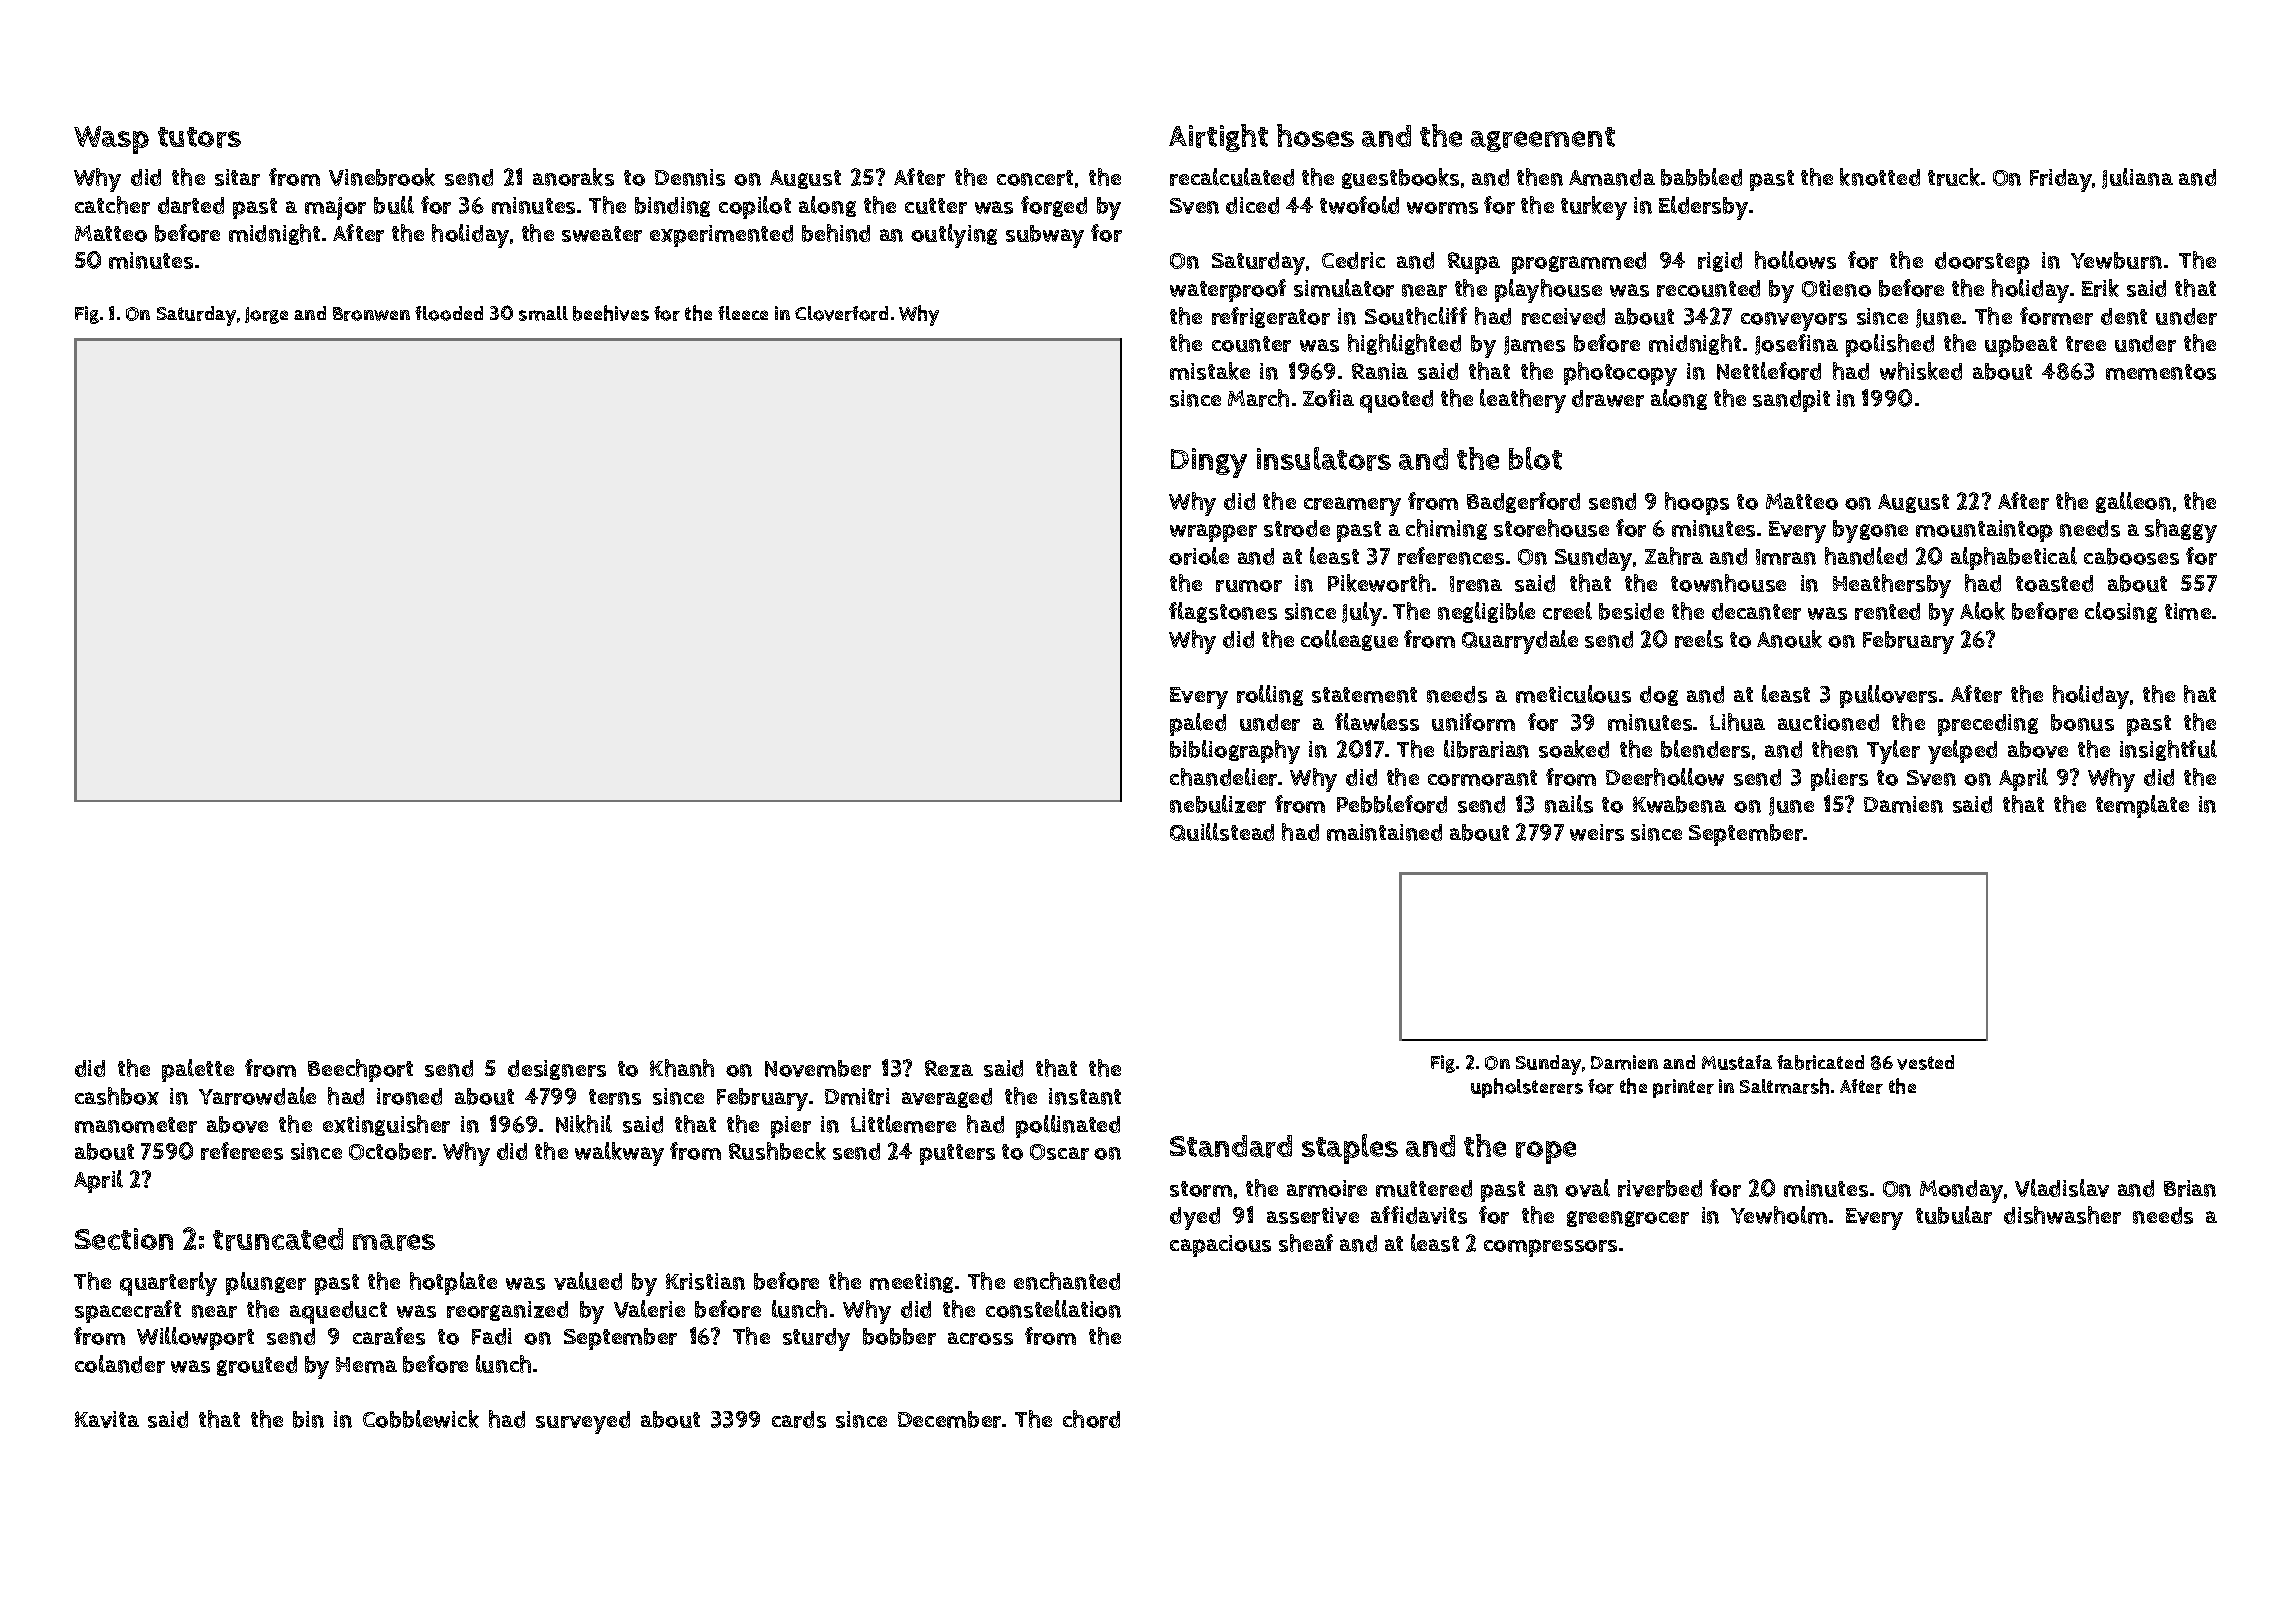 This document has height=1620, width=2292. What do you see at coordinates (557, 1070) in the document?
I see `designers` at bounding box center [557, 1070].
